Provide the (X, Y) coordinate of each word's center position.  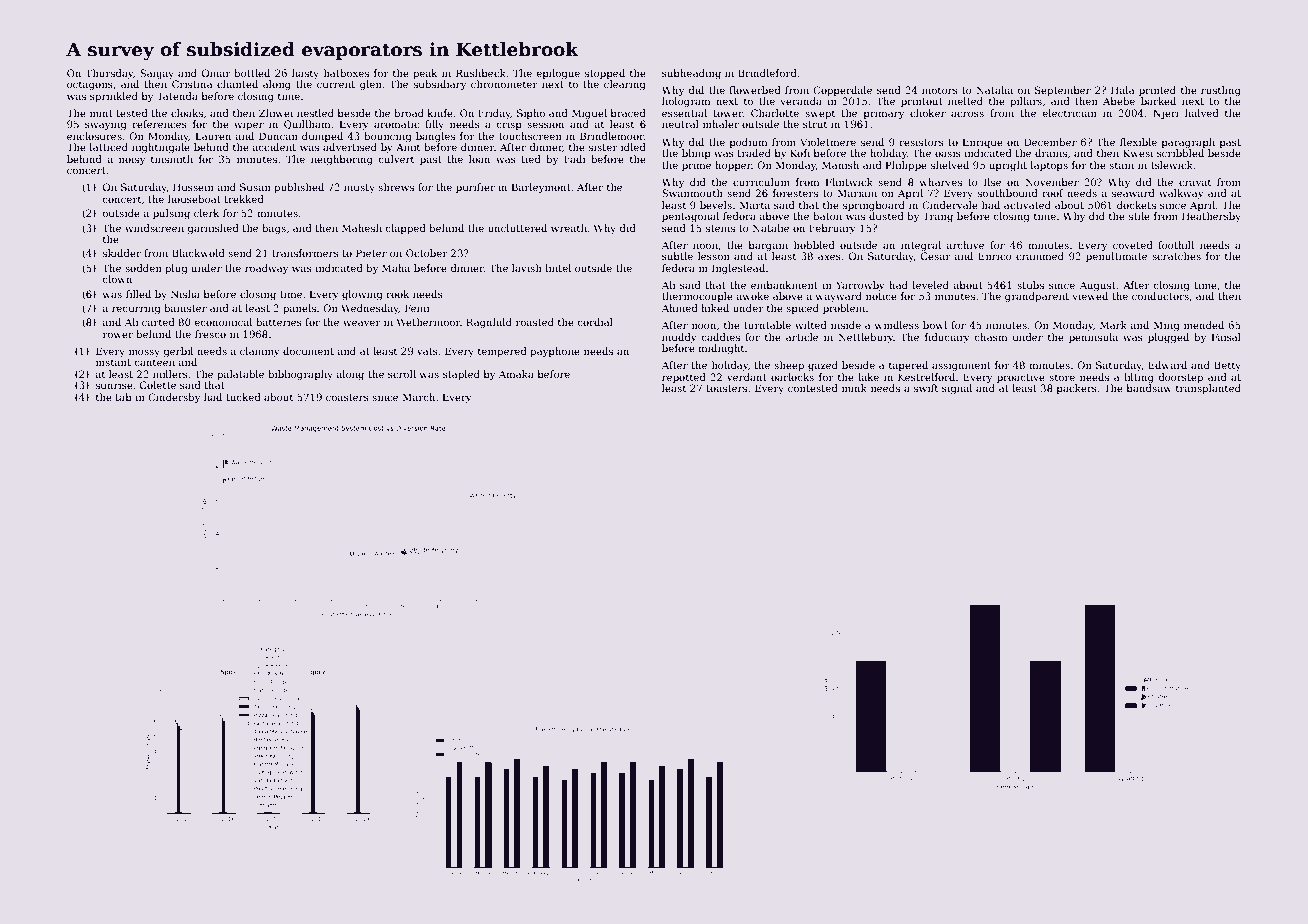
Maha (396, 268)
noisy (132, 160)
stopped (605, 74)
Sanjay (157, 74)
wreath (569, 228)
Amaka (516, 374)
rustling (1221, 91)
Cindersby (174, 398)
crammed (1040, 256)
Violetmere (828, 142)
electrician (1069, 113)
